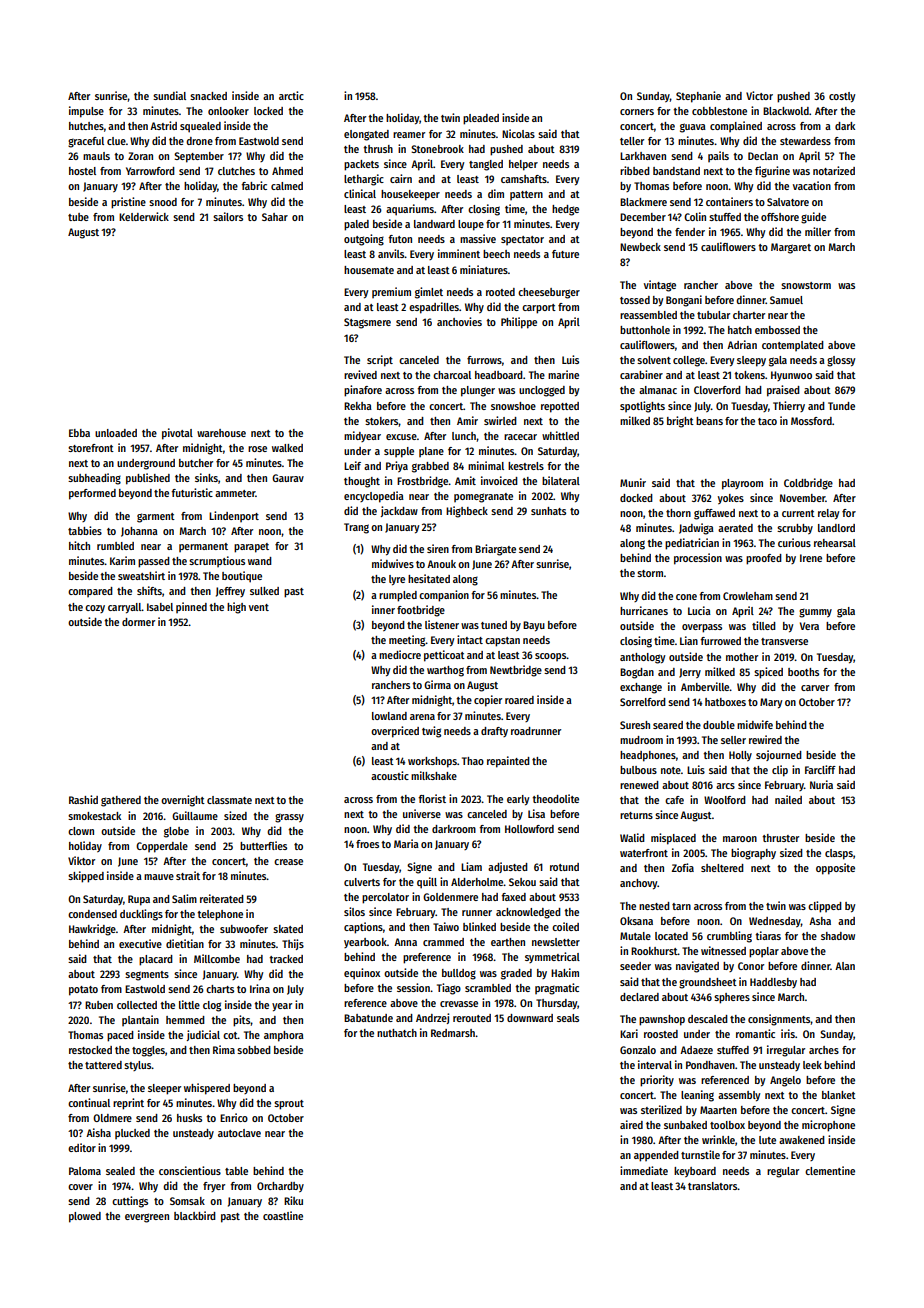 The width and height of the screenshot is (924, 1308). Describe the element at coordinates (176, 832) in the screenshot. I see `globe` at that location.
